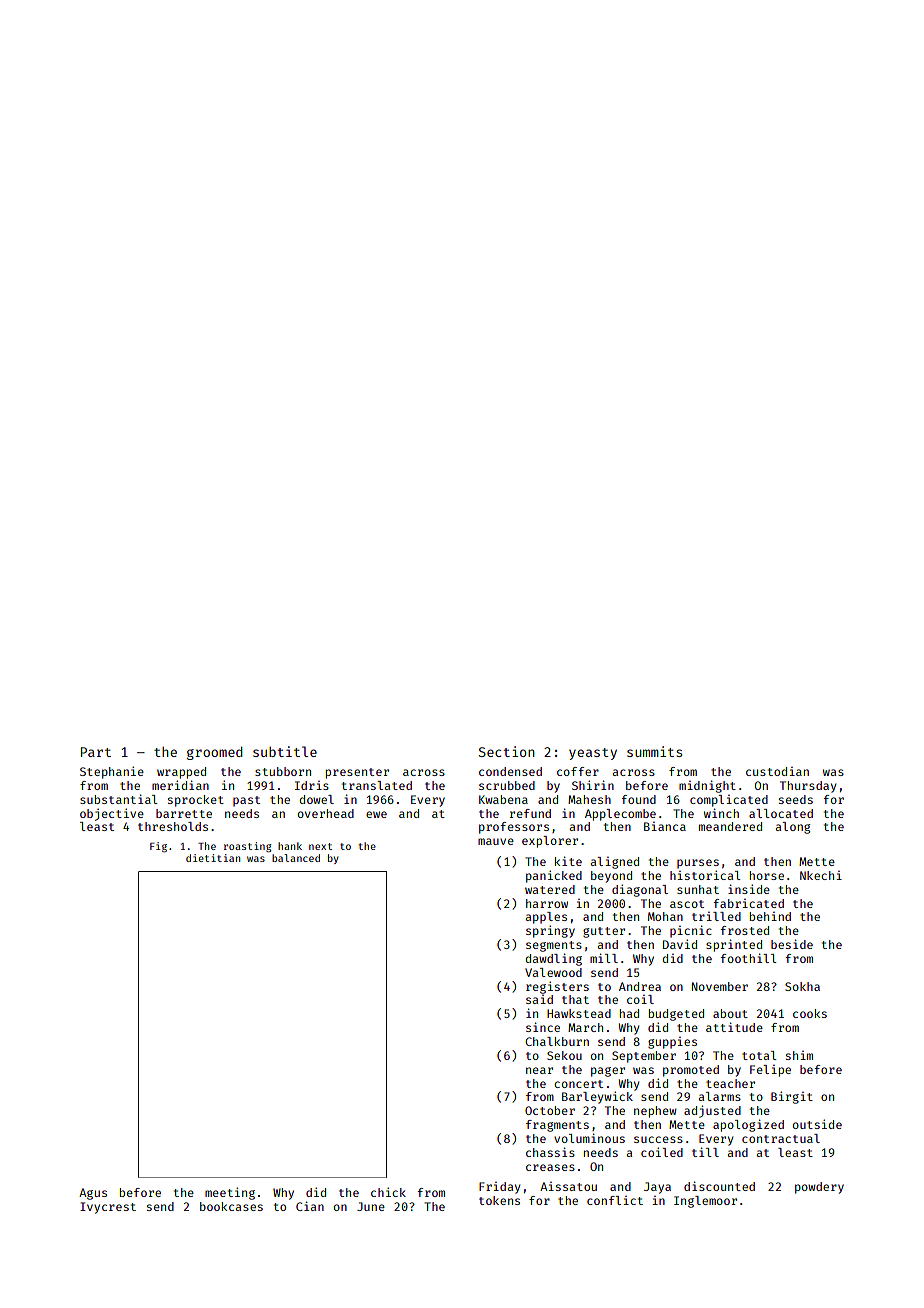 The width and height of the image is (924, 1308). I want to click on June, so click(371, 1206).
